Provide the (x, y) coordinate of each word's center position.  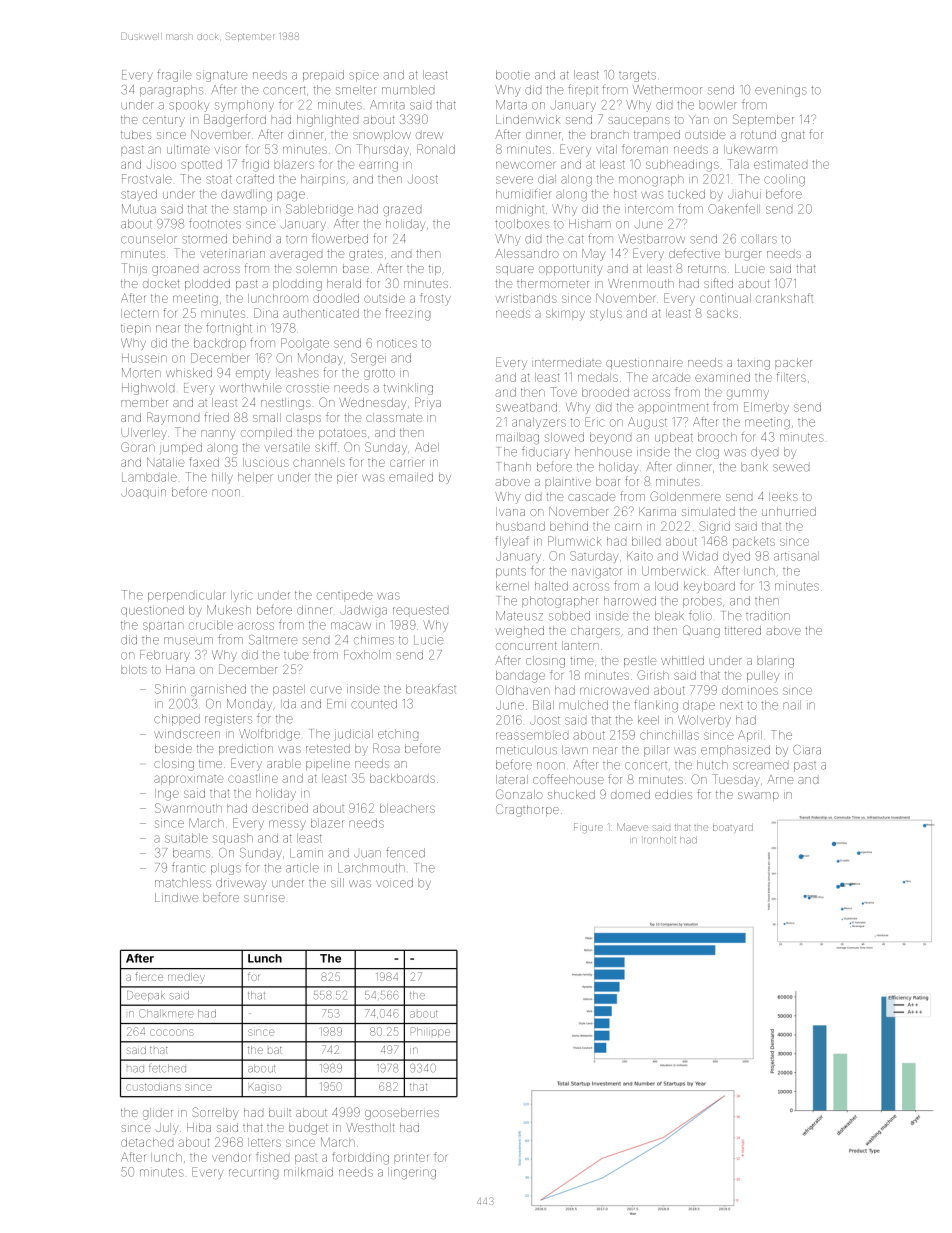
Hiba (199, 1127)
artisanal (796, 556)
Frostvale (147, 179)
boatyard (733, 828)
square (515, 270)
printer (411, 1158)
